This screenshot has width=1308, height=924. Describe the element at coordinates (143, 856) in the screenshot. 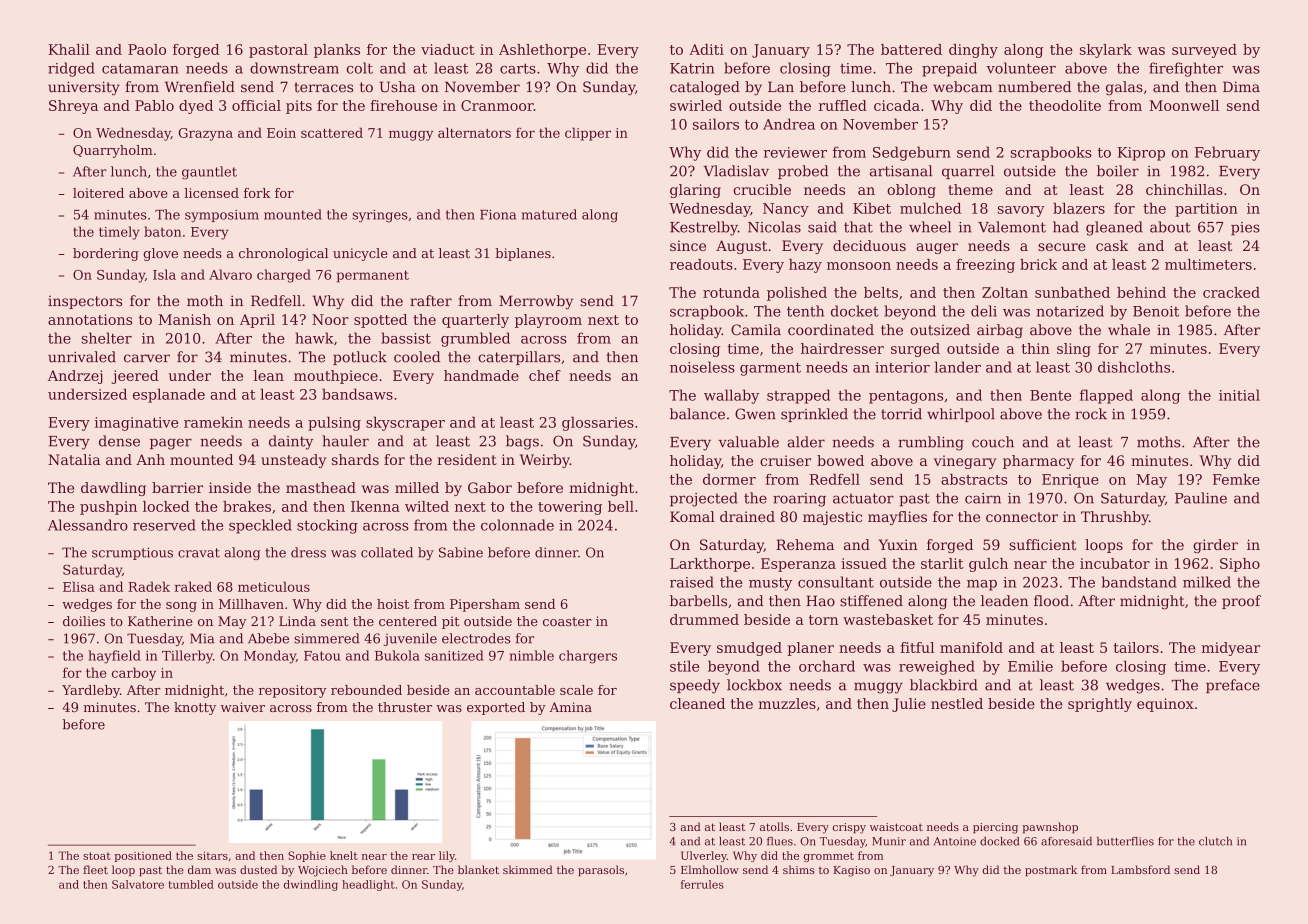

I see `positioned` at that location.
